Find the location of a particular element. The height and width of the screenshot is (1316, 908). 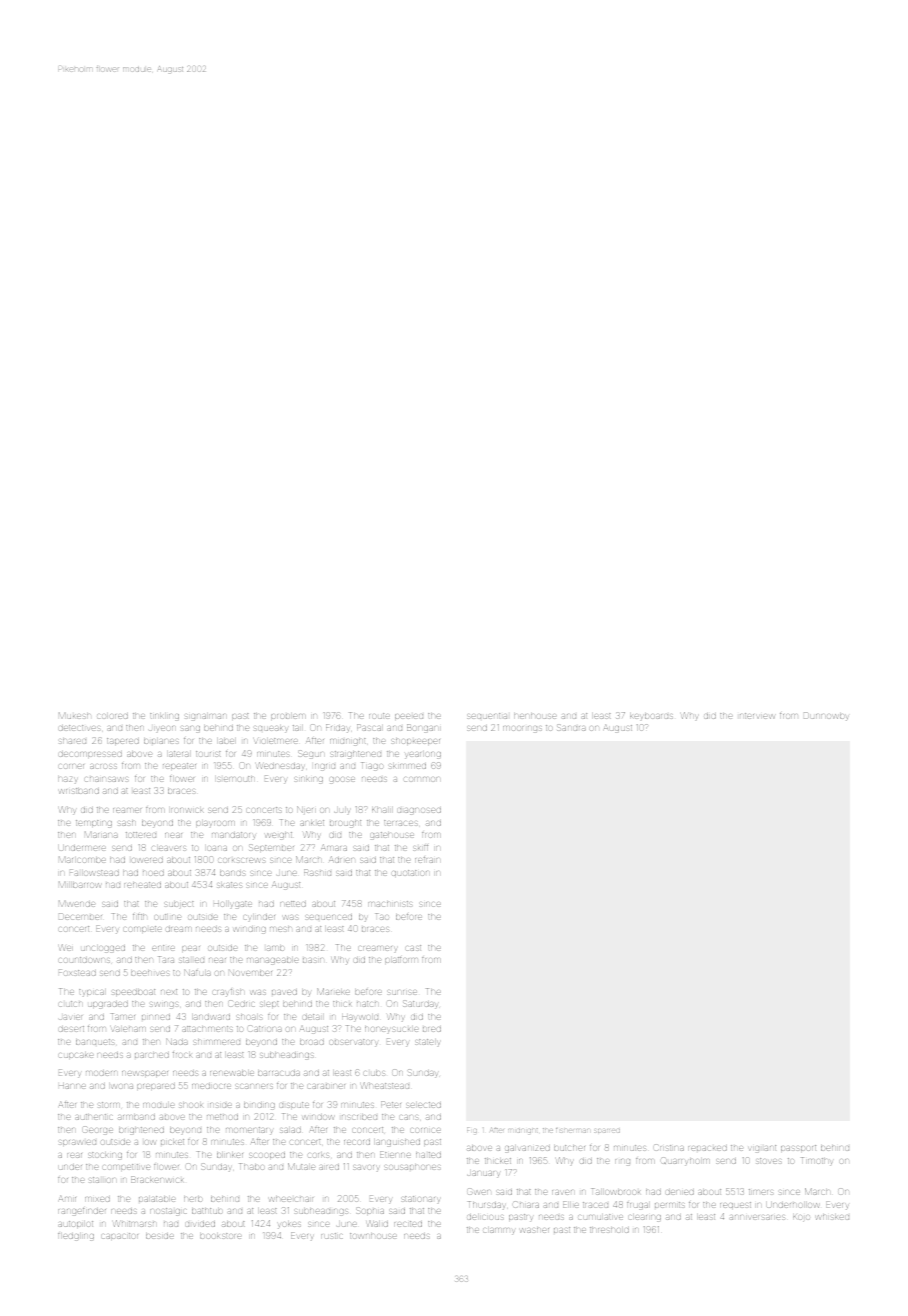

reheated is located at coordinates (142, 885).
